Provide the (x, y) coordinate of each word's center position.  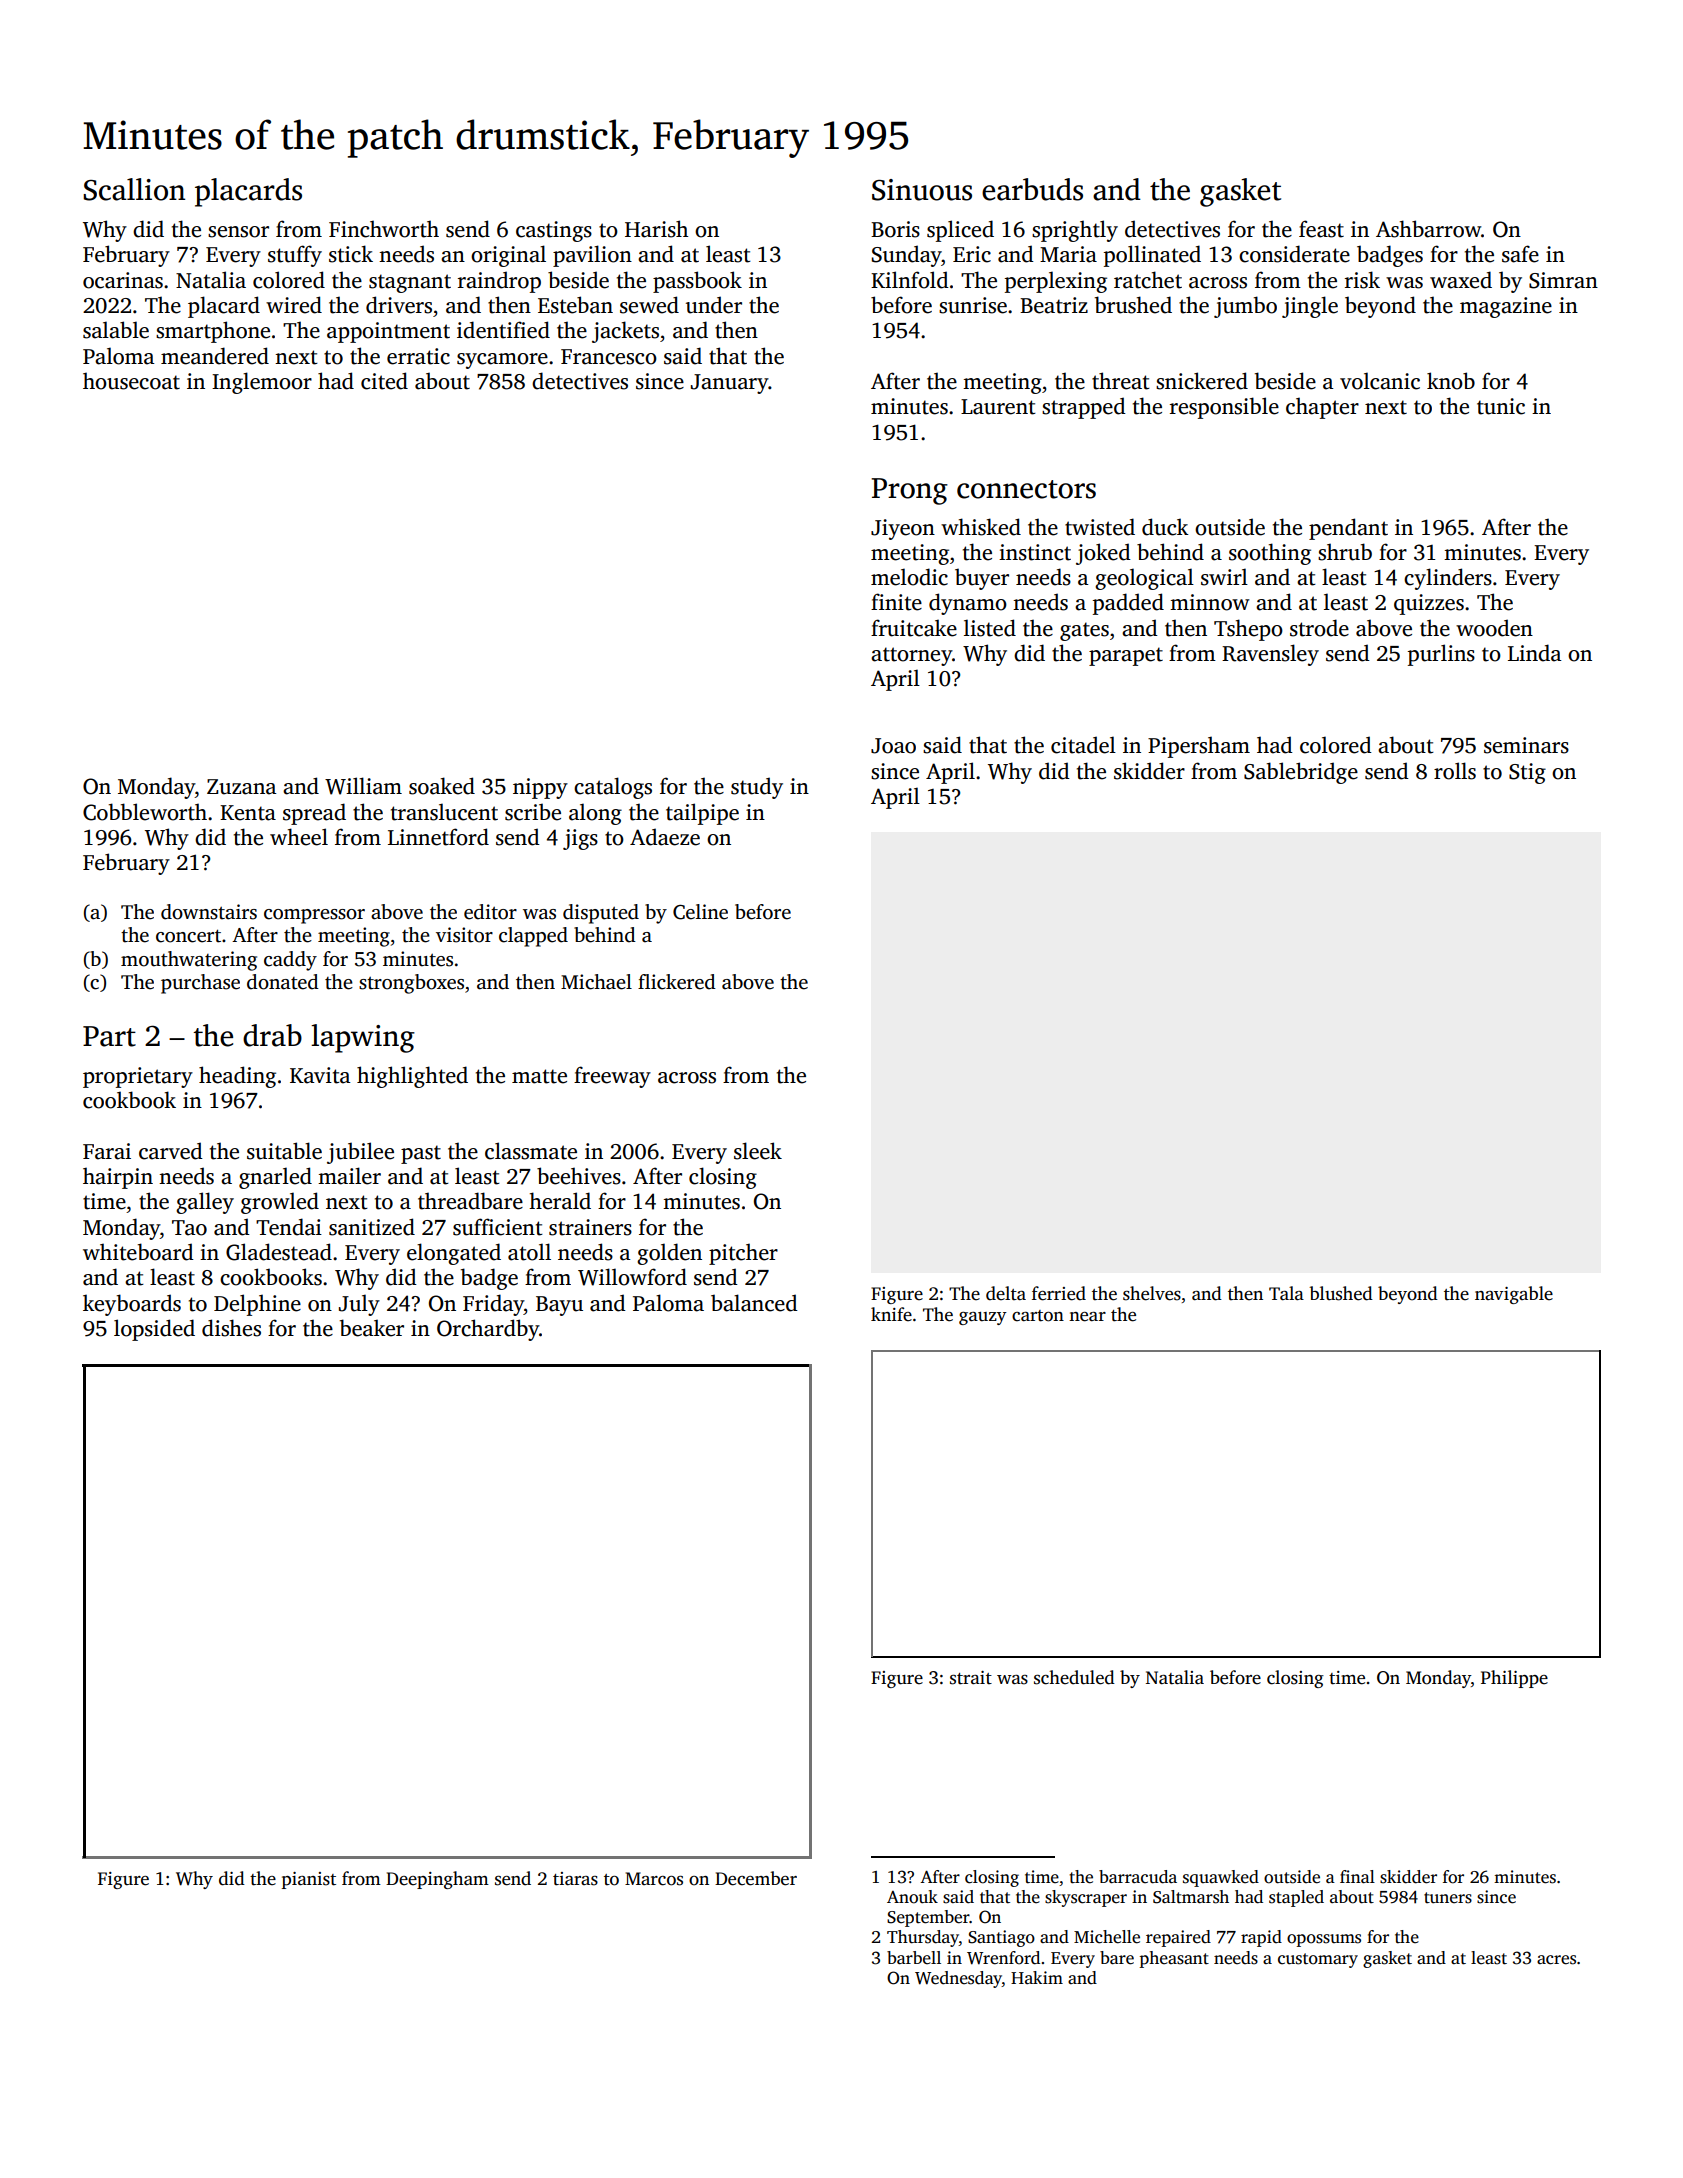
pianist (309, 1880)
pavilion (592, 256)
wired (294, 305)
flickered (677, 982)
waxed (1461, 280)
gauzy (983, 1318)
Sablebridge (1301, 773)
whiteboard (138, 1252)
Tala (1286, 1293)
